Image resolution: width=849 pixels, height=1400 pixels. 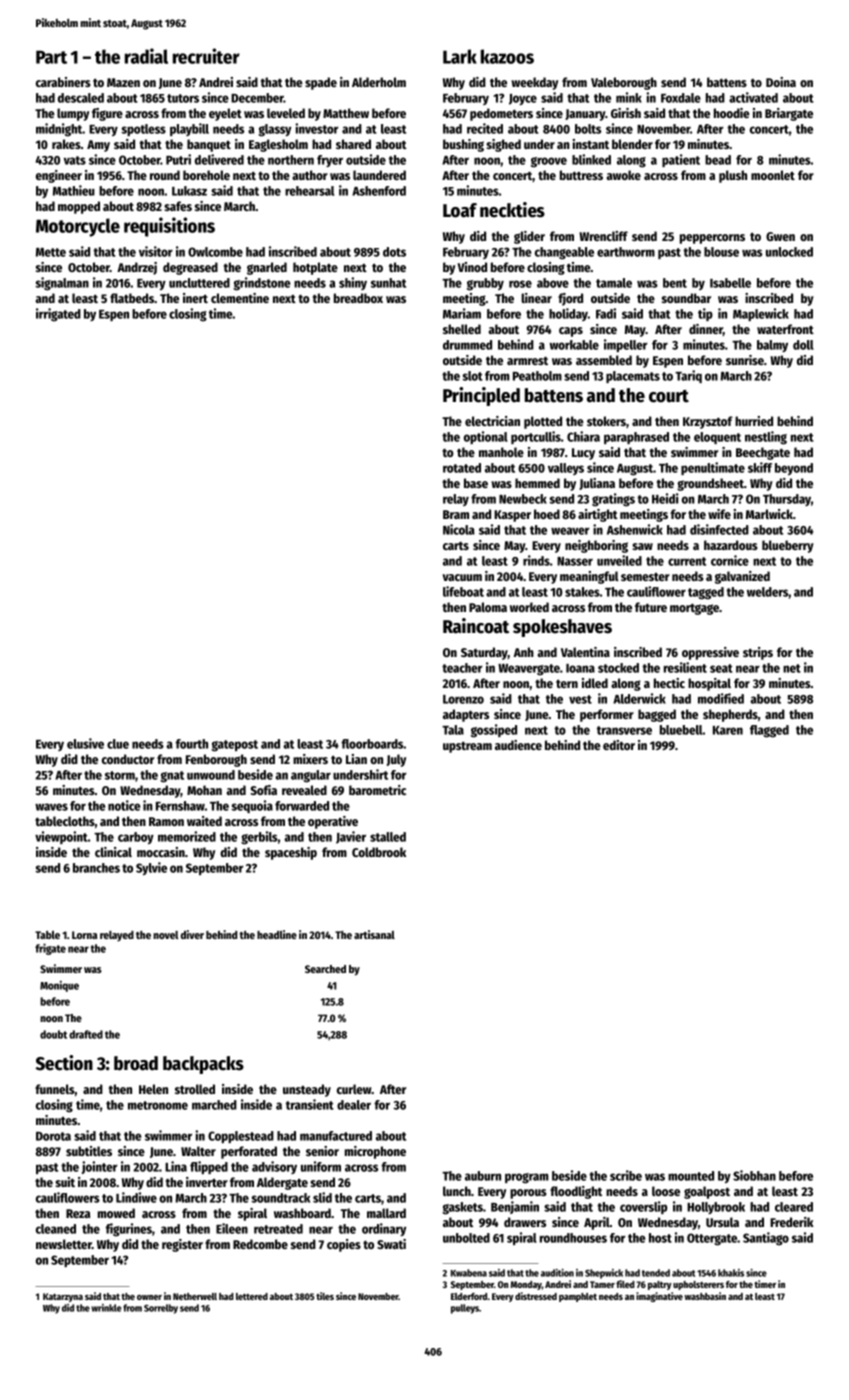 I want to click on radial, so click(x=146, y=56).
